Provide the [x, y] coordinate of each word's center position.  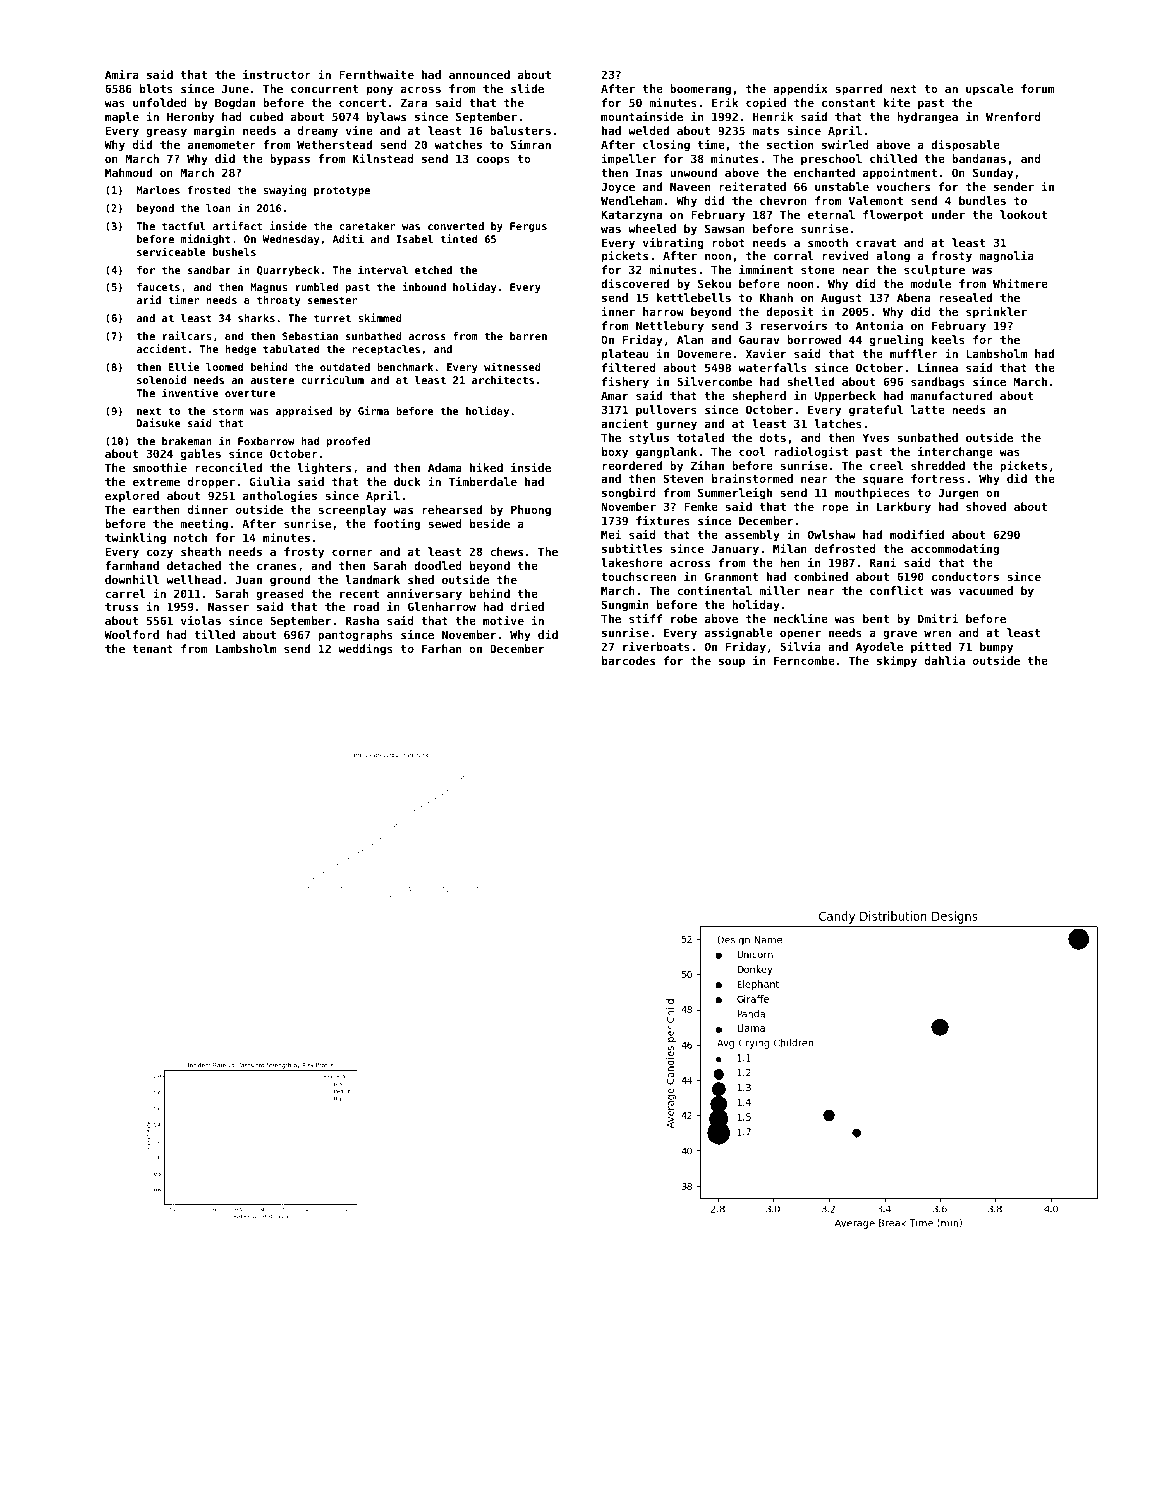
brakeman [187, 441]
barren [528, 336]
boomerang [700, 90]
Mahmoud [128, 172]
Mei [611, 534]
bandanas [979, 158]
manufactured [951, 395]
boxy [615, 453]
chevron [783, 200]
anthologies [280, 496]
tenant [153, 649]
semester [332, 300]
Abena [914, 297]
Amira [122, 74]
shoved [986, 506]
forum [1038, 88]
